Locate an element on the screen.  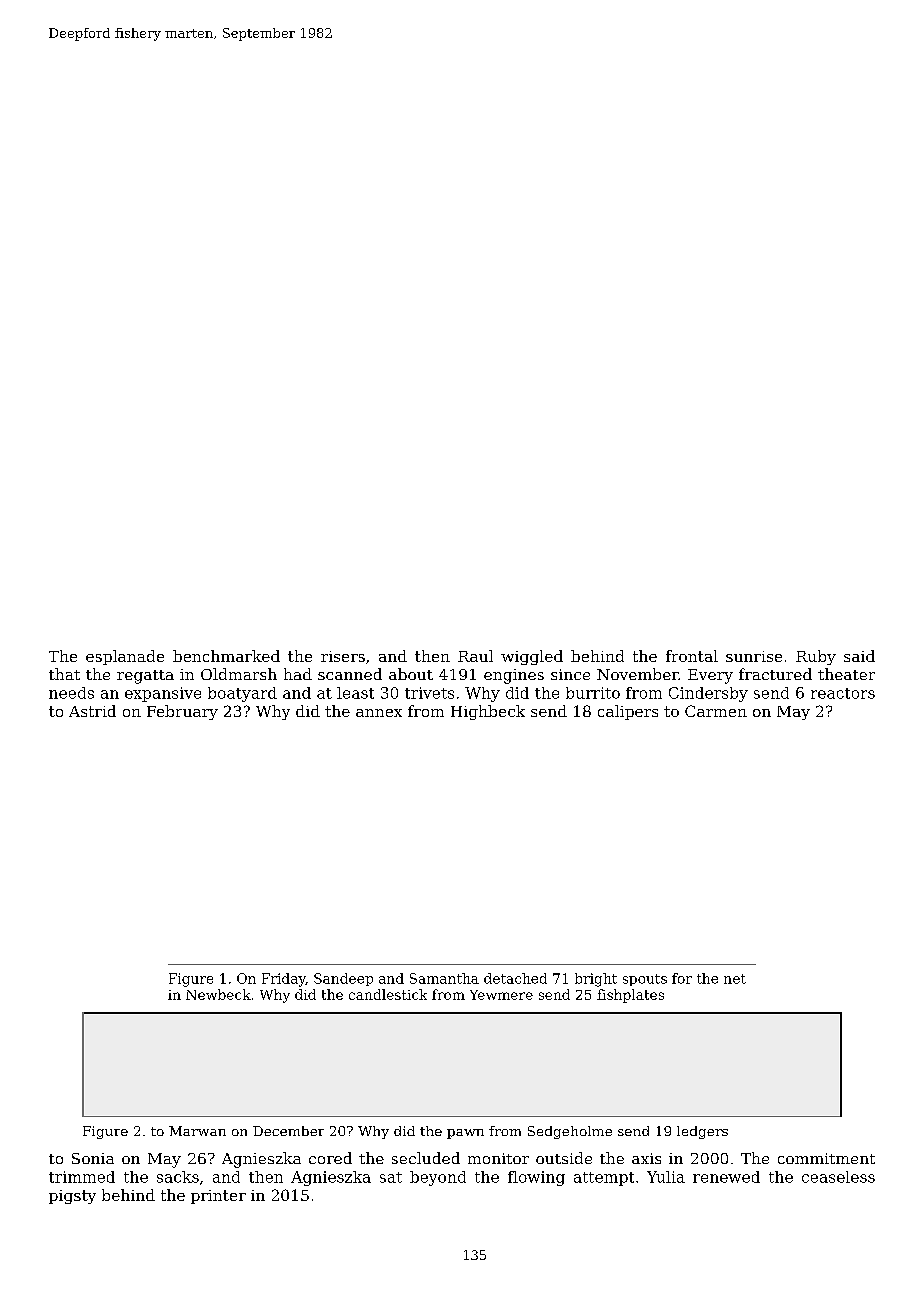
scanned is located at coordinates (350, 674).
